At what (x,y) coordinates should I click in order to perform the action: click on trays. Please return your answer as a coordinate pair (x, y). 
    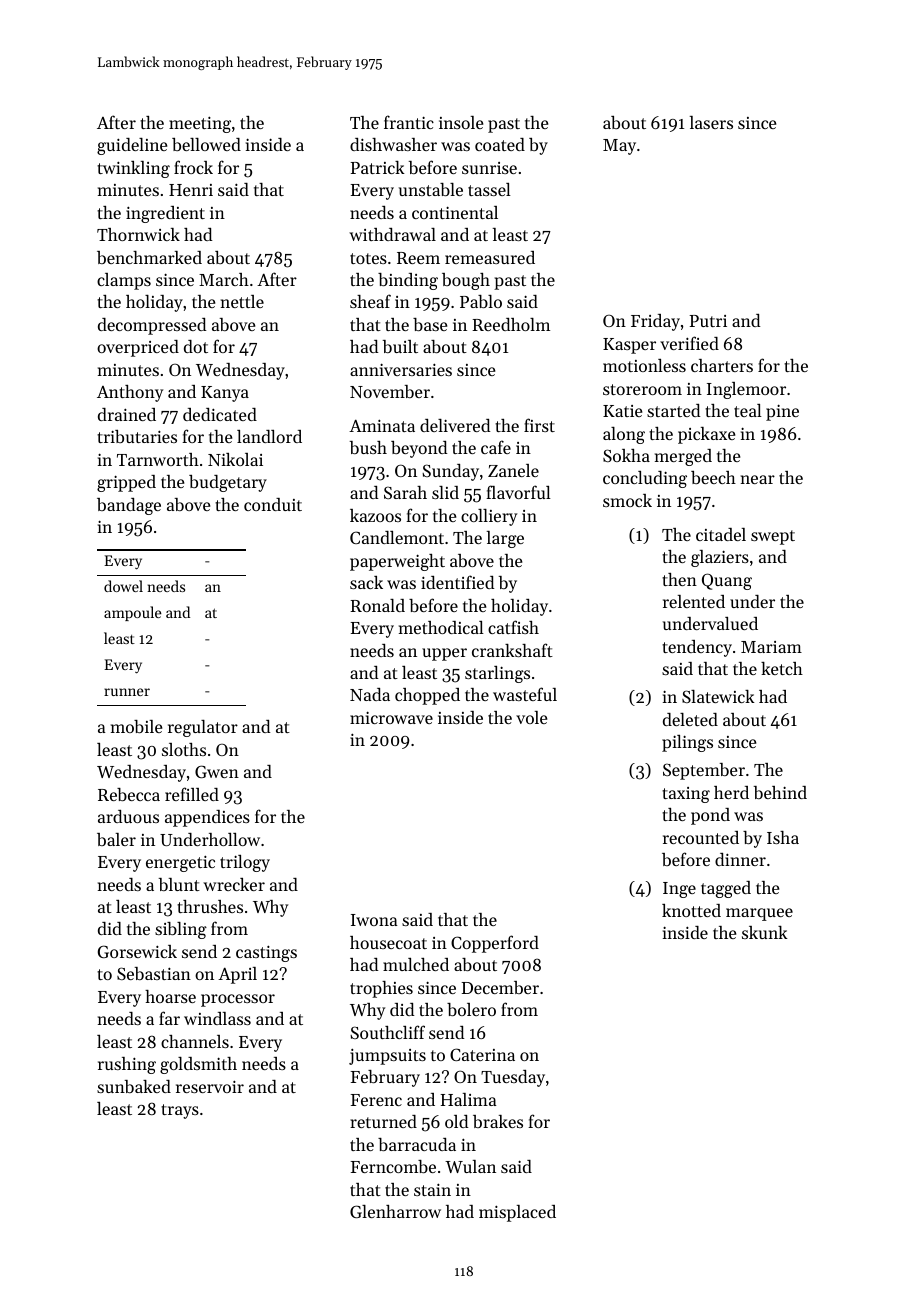
    Looking at the image, I should click on (180, 1111).
